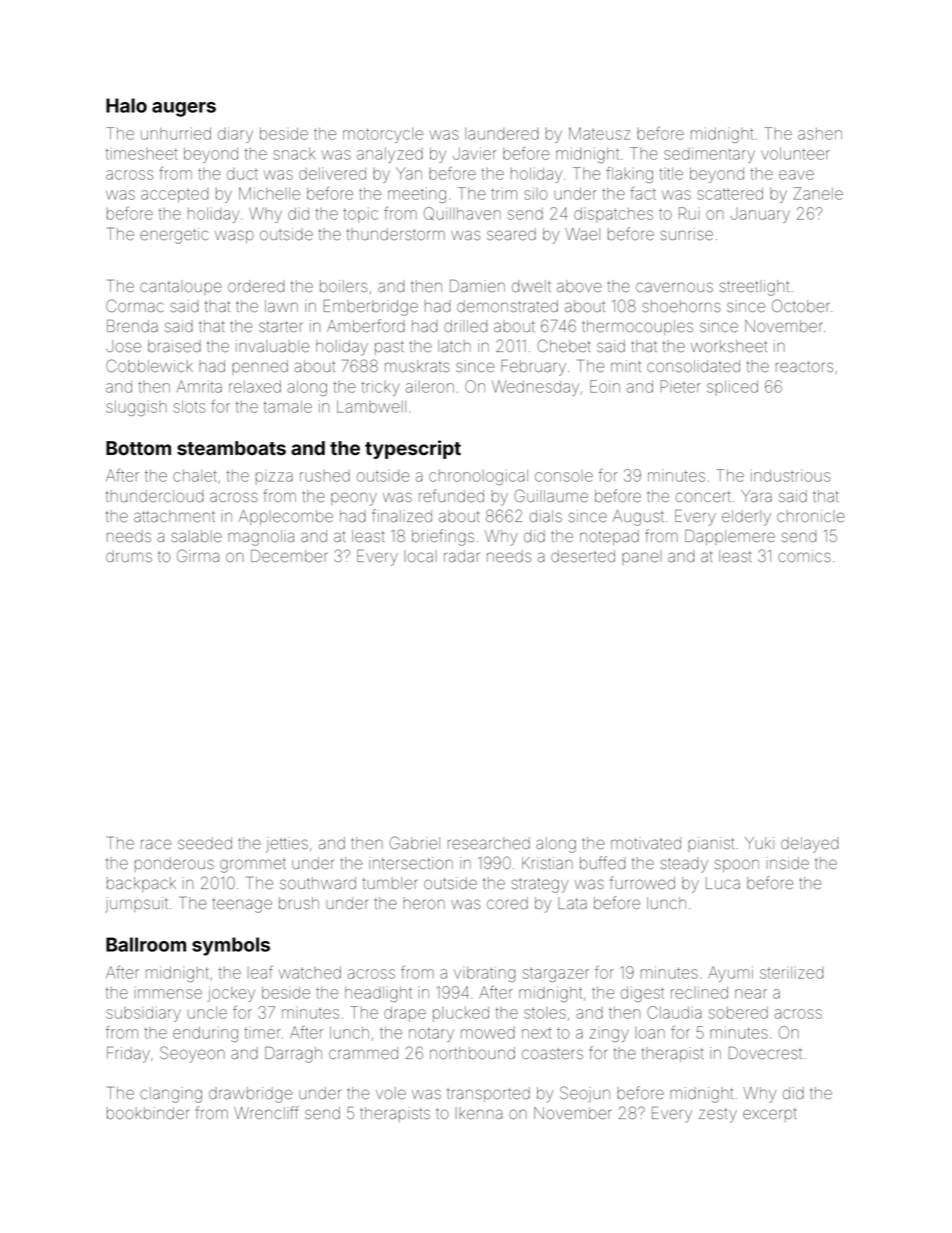  Describe the element at coordinates (599, 133) in the screenshot. I see `Mateusz` at that location.
